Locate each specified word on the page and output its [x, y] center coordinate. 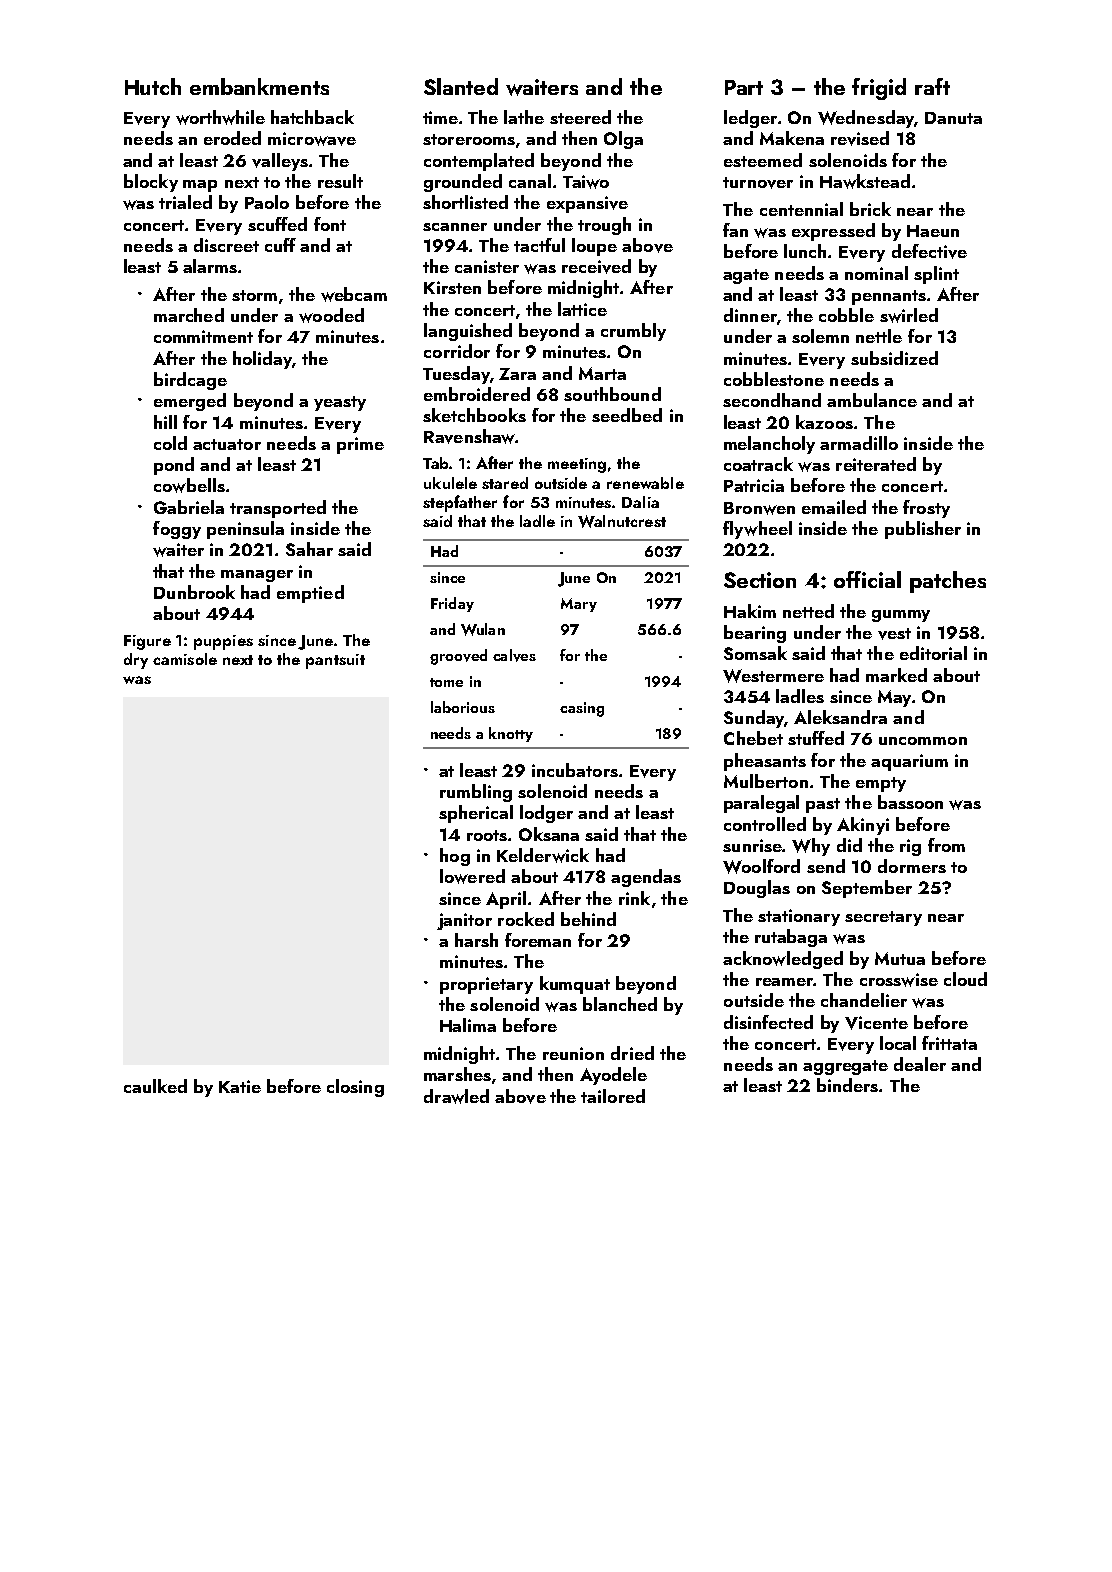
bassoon [910, 802]
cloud [965, 979]
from [946, 845]
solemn [820, 336]
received [596, 266]
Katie [240, 1086]
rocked [526, 919]
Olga [623, 140]
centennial [801, 209]
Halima [468, 1025]
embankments [259, 86]
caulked [155, 1086]
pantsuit [335, 661]
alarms [210, 266]
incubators [575, 770]
